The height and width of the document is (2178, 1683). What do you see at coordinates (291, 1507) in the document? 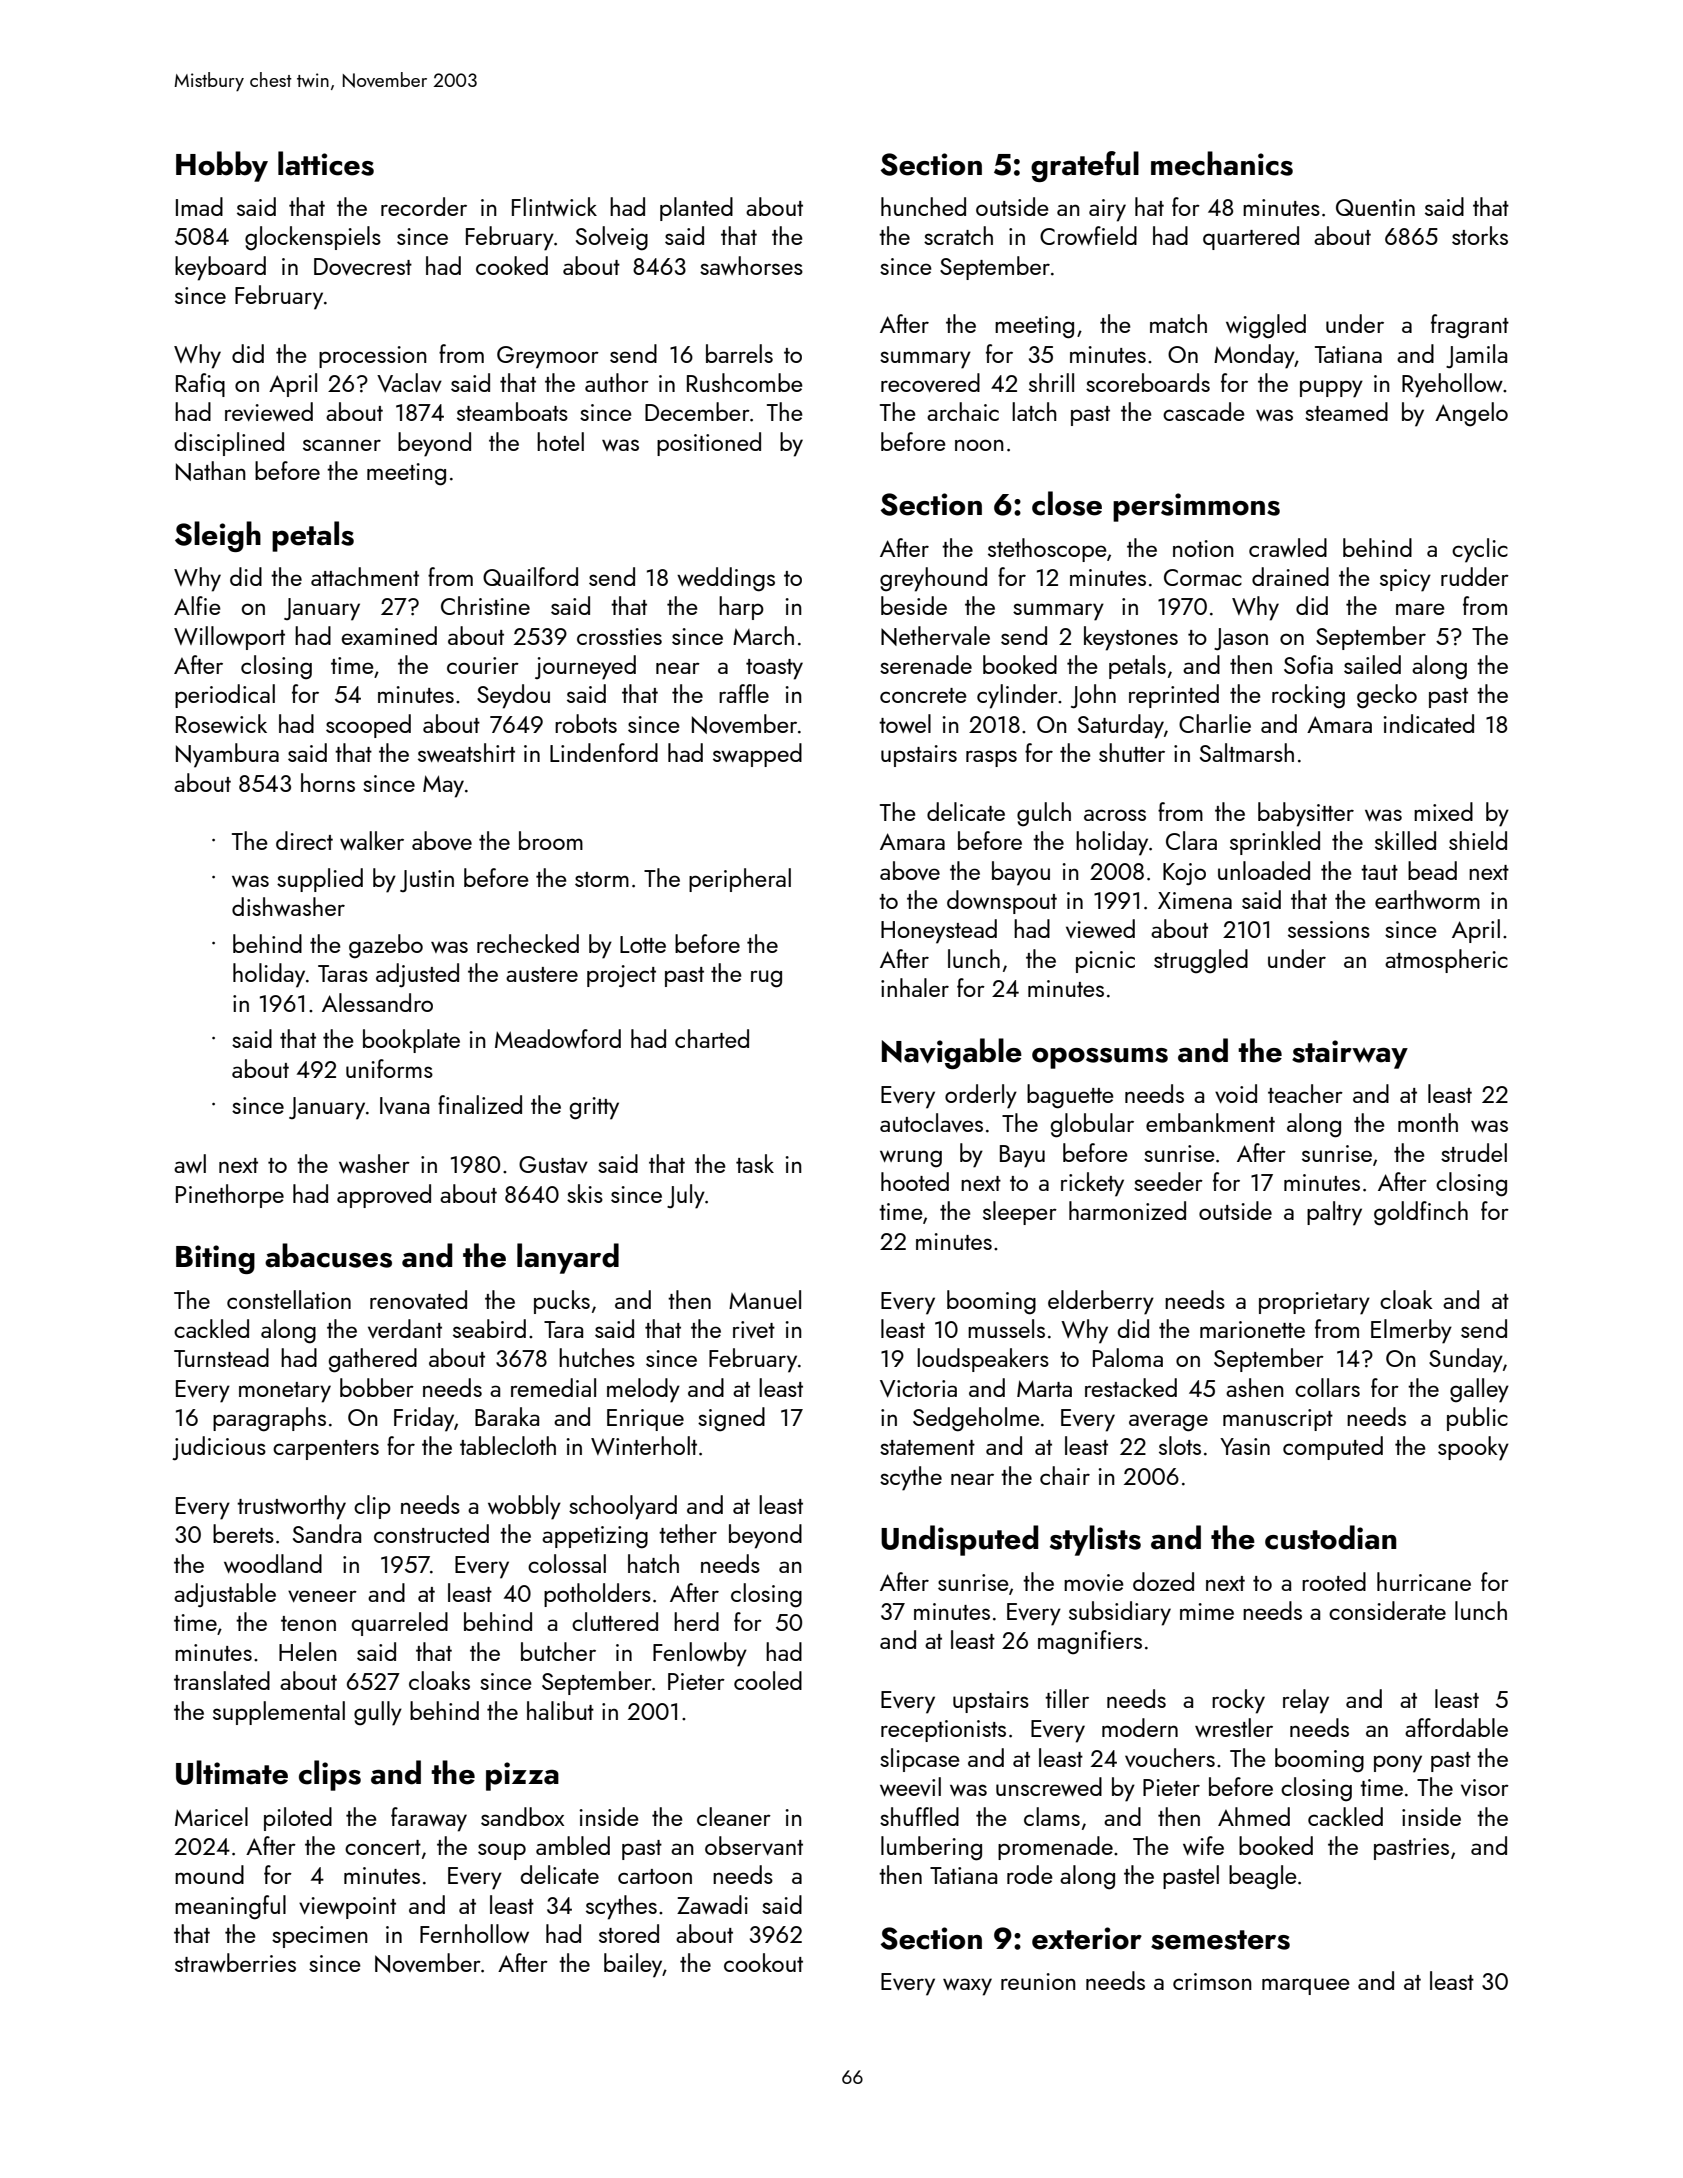
I see `trustworthy` at bounding box center [291, 1507].
